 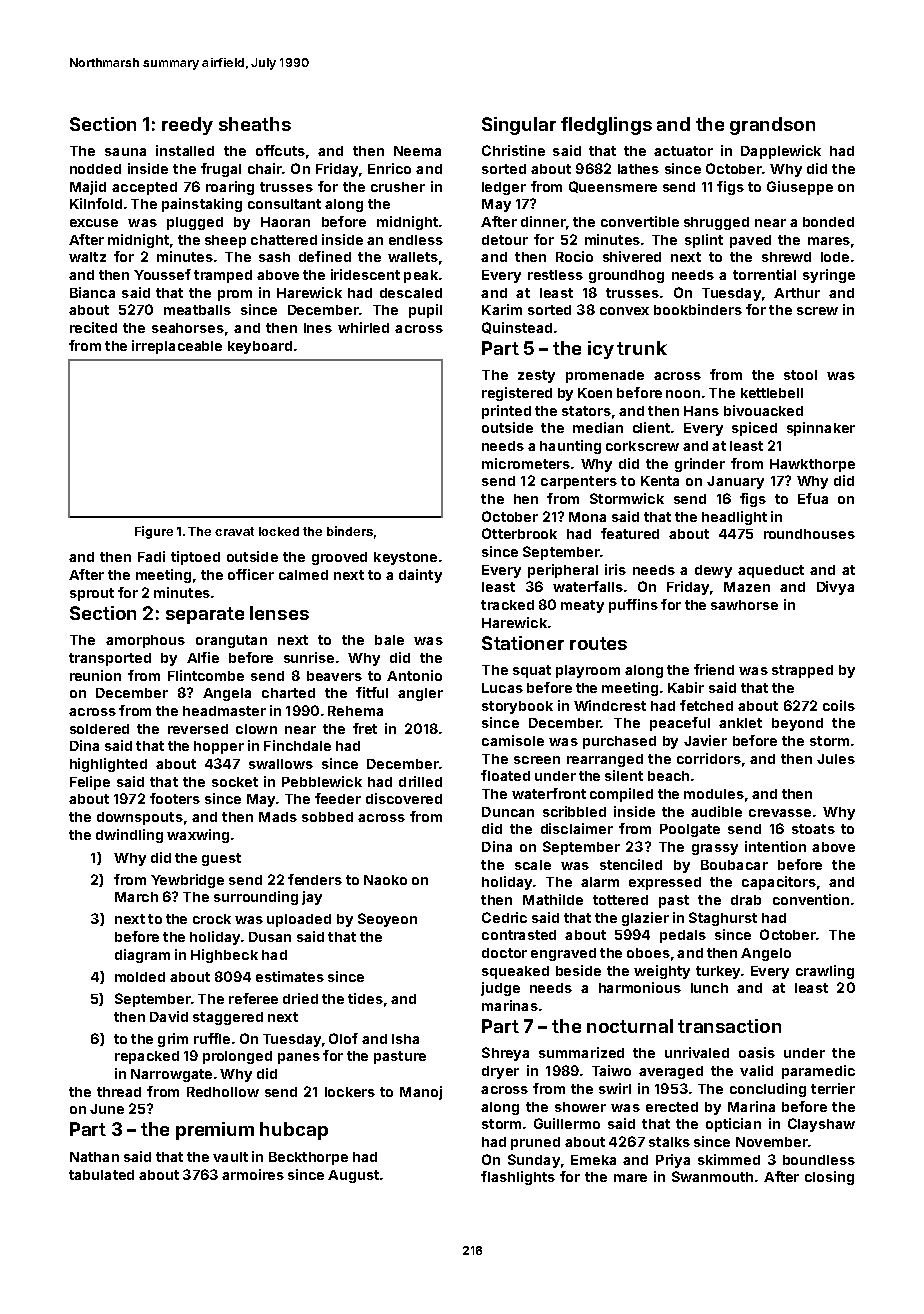 What do you see at coordinates (507, 605) in the document?
I see `tracked` at bounding box center [507, 605].
